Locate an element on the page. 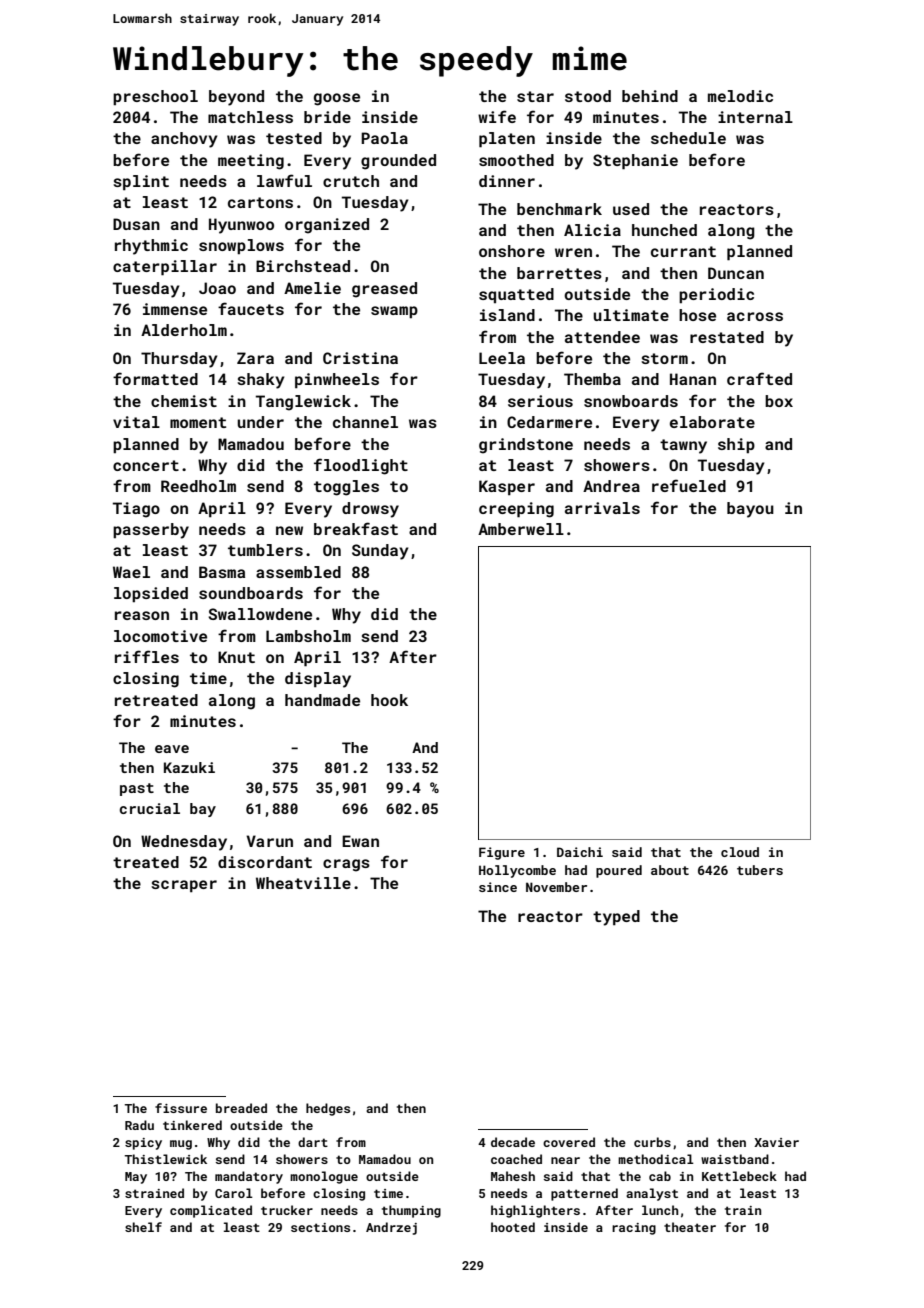  crafted is located at coordinates (759, 378).
